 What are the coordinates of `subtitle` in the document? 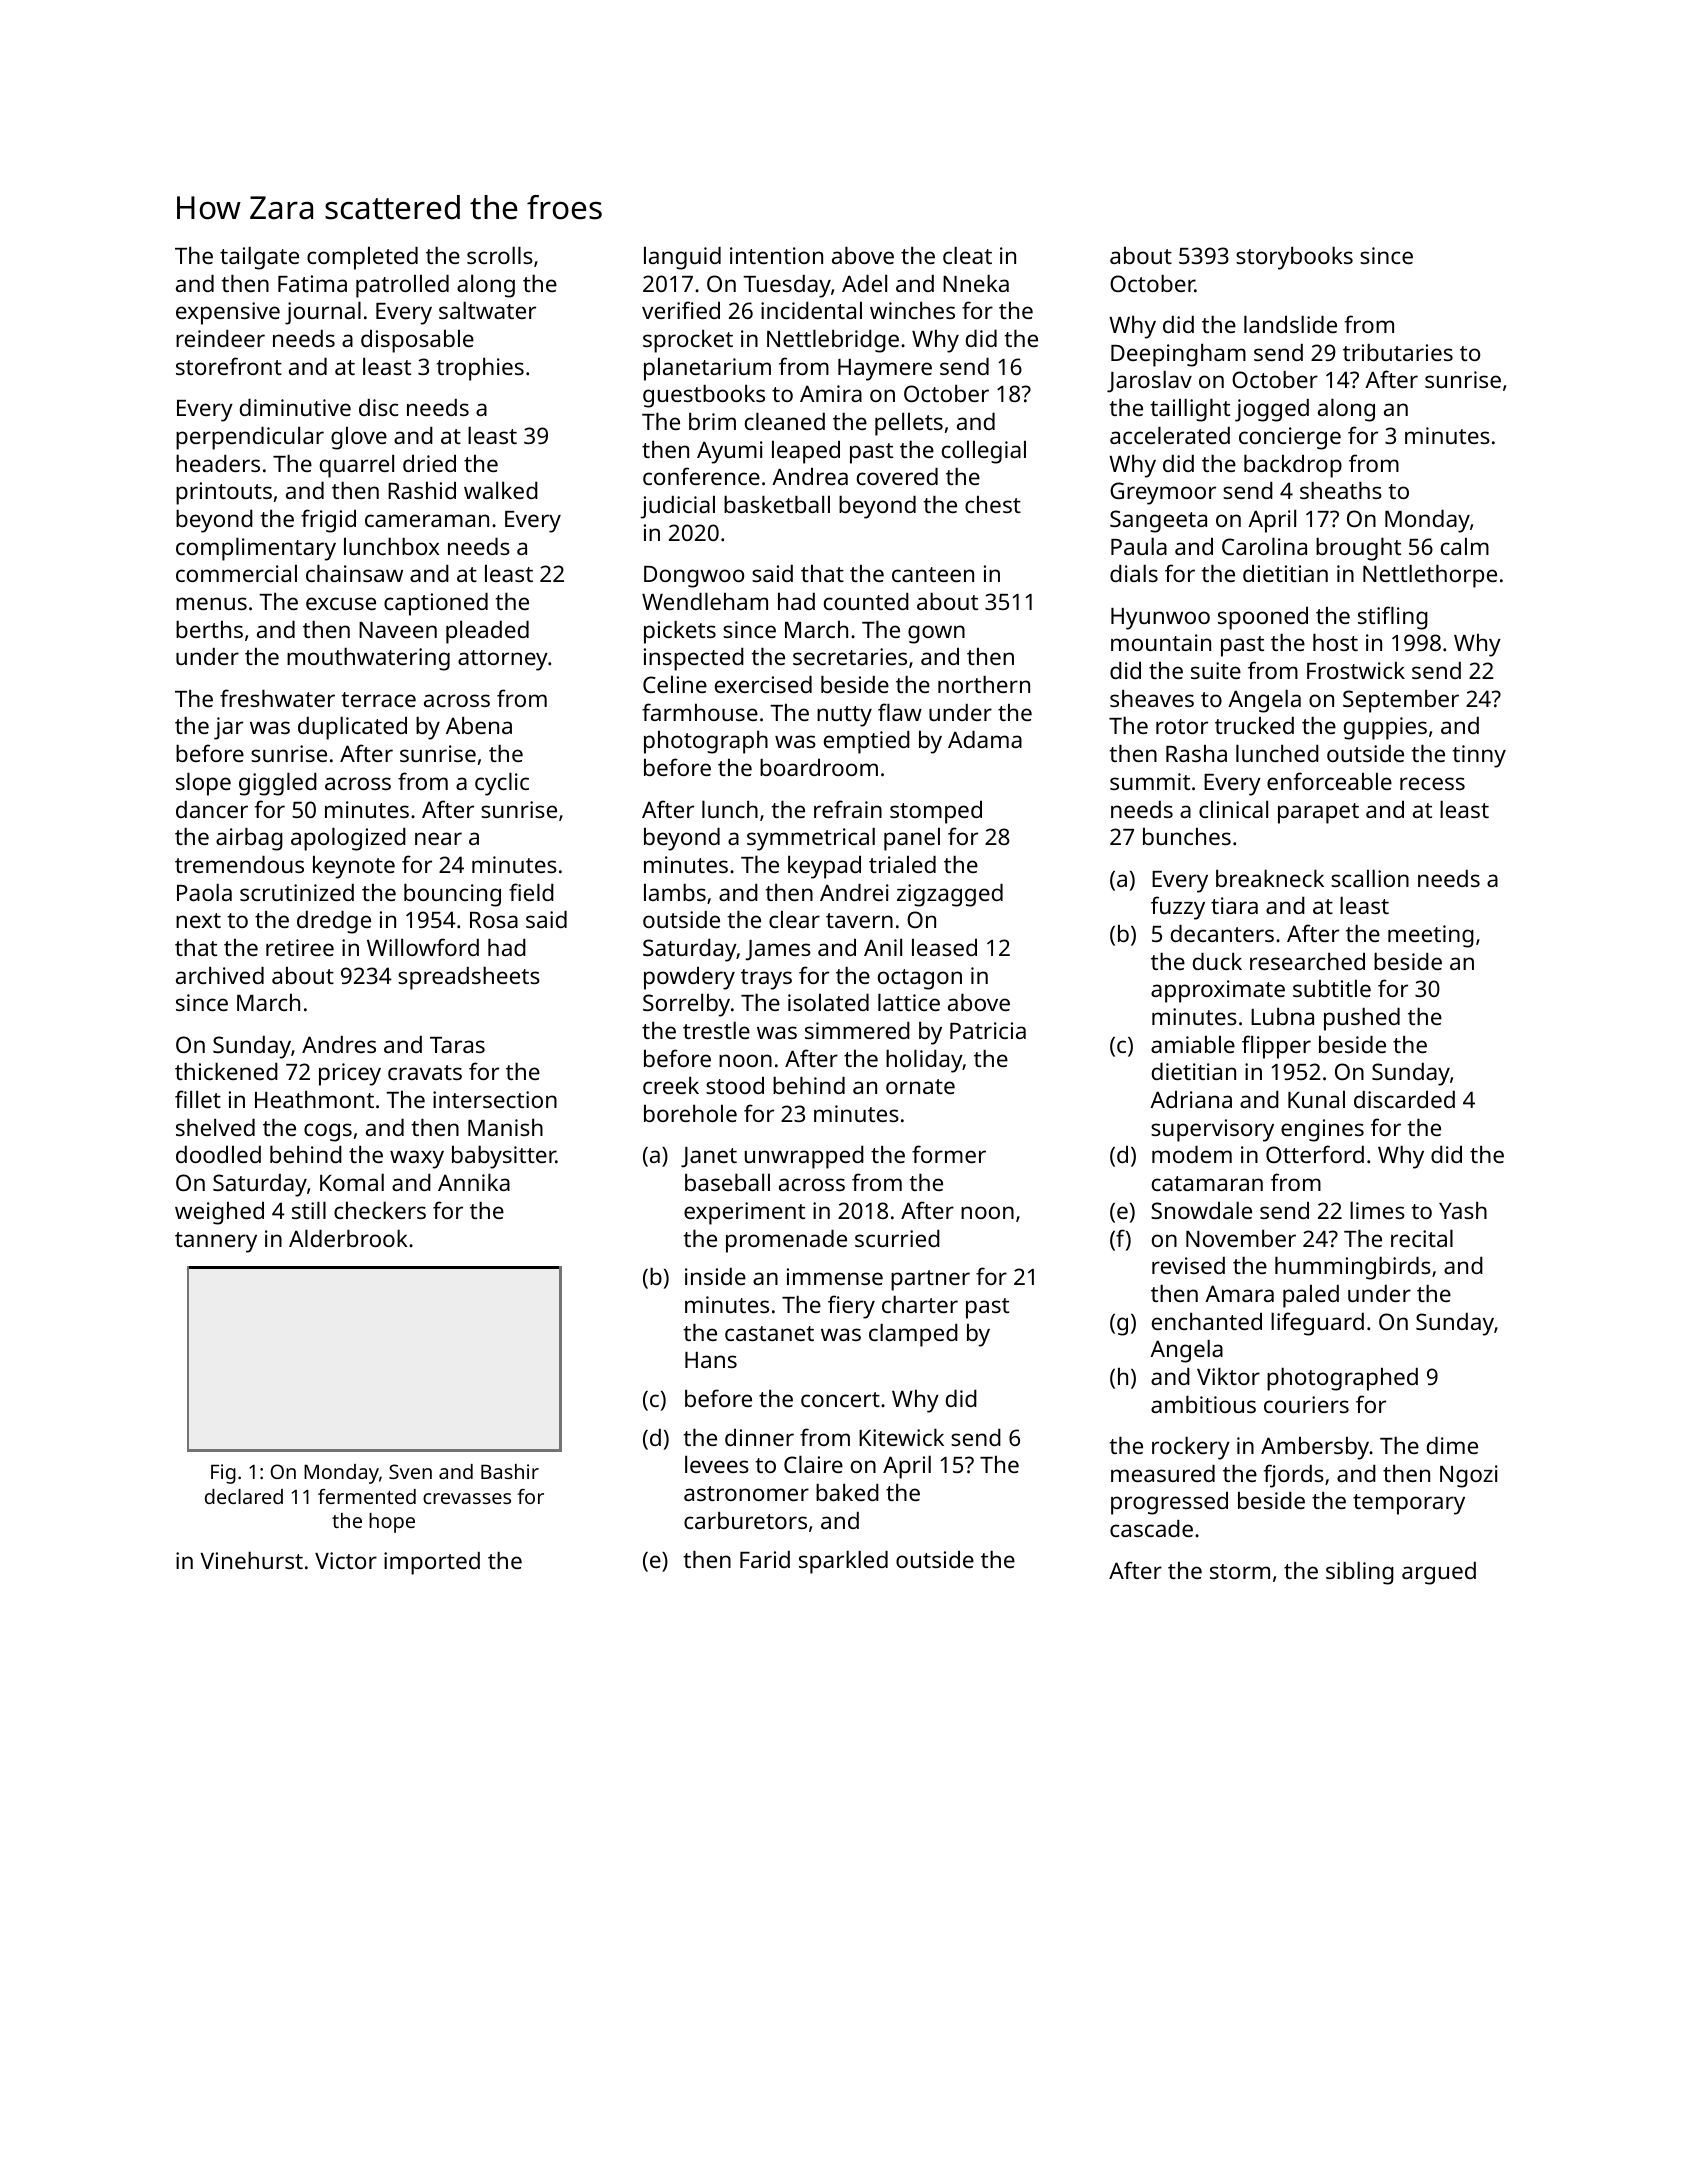 It's located at (1332, 988).
